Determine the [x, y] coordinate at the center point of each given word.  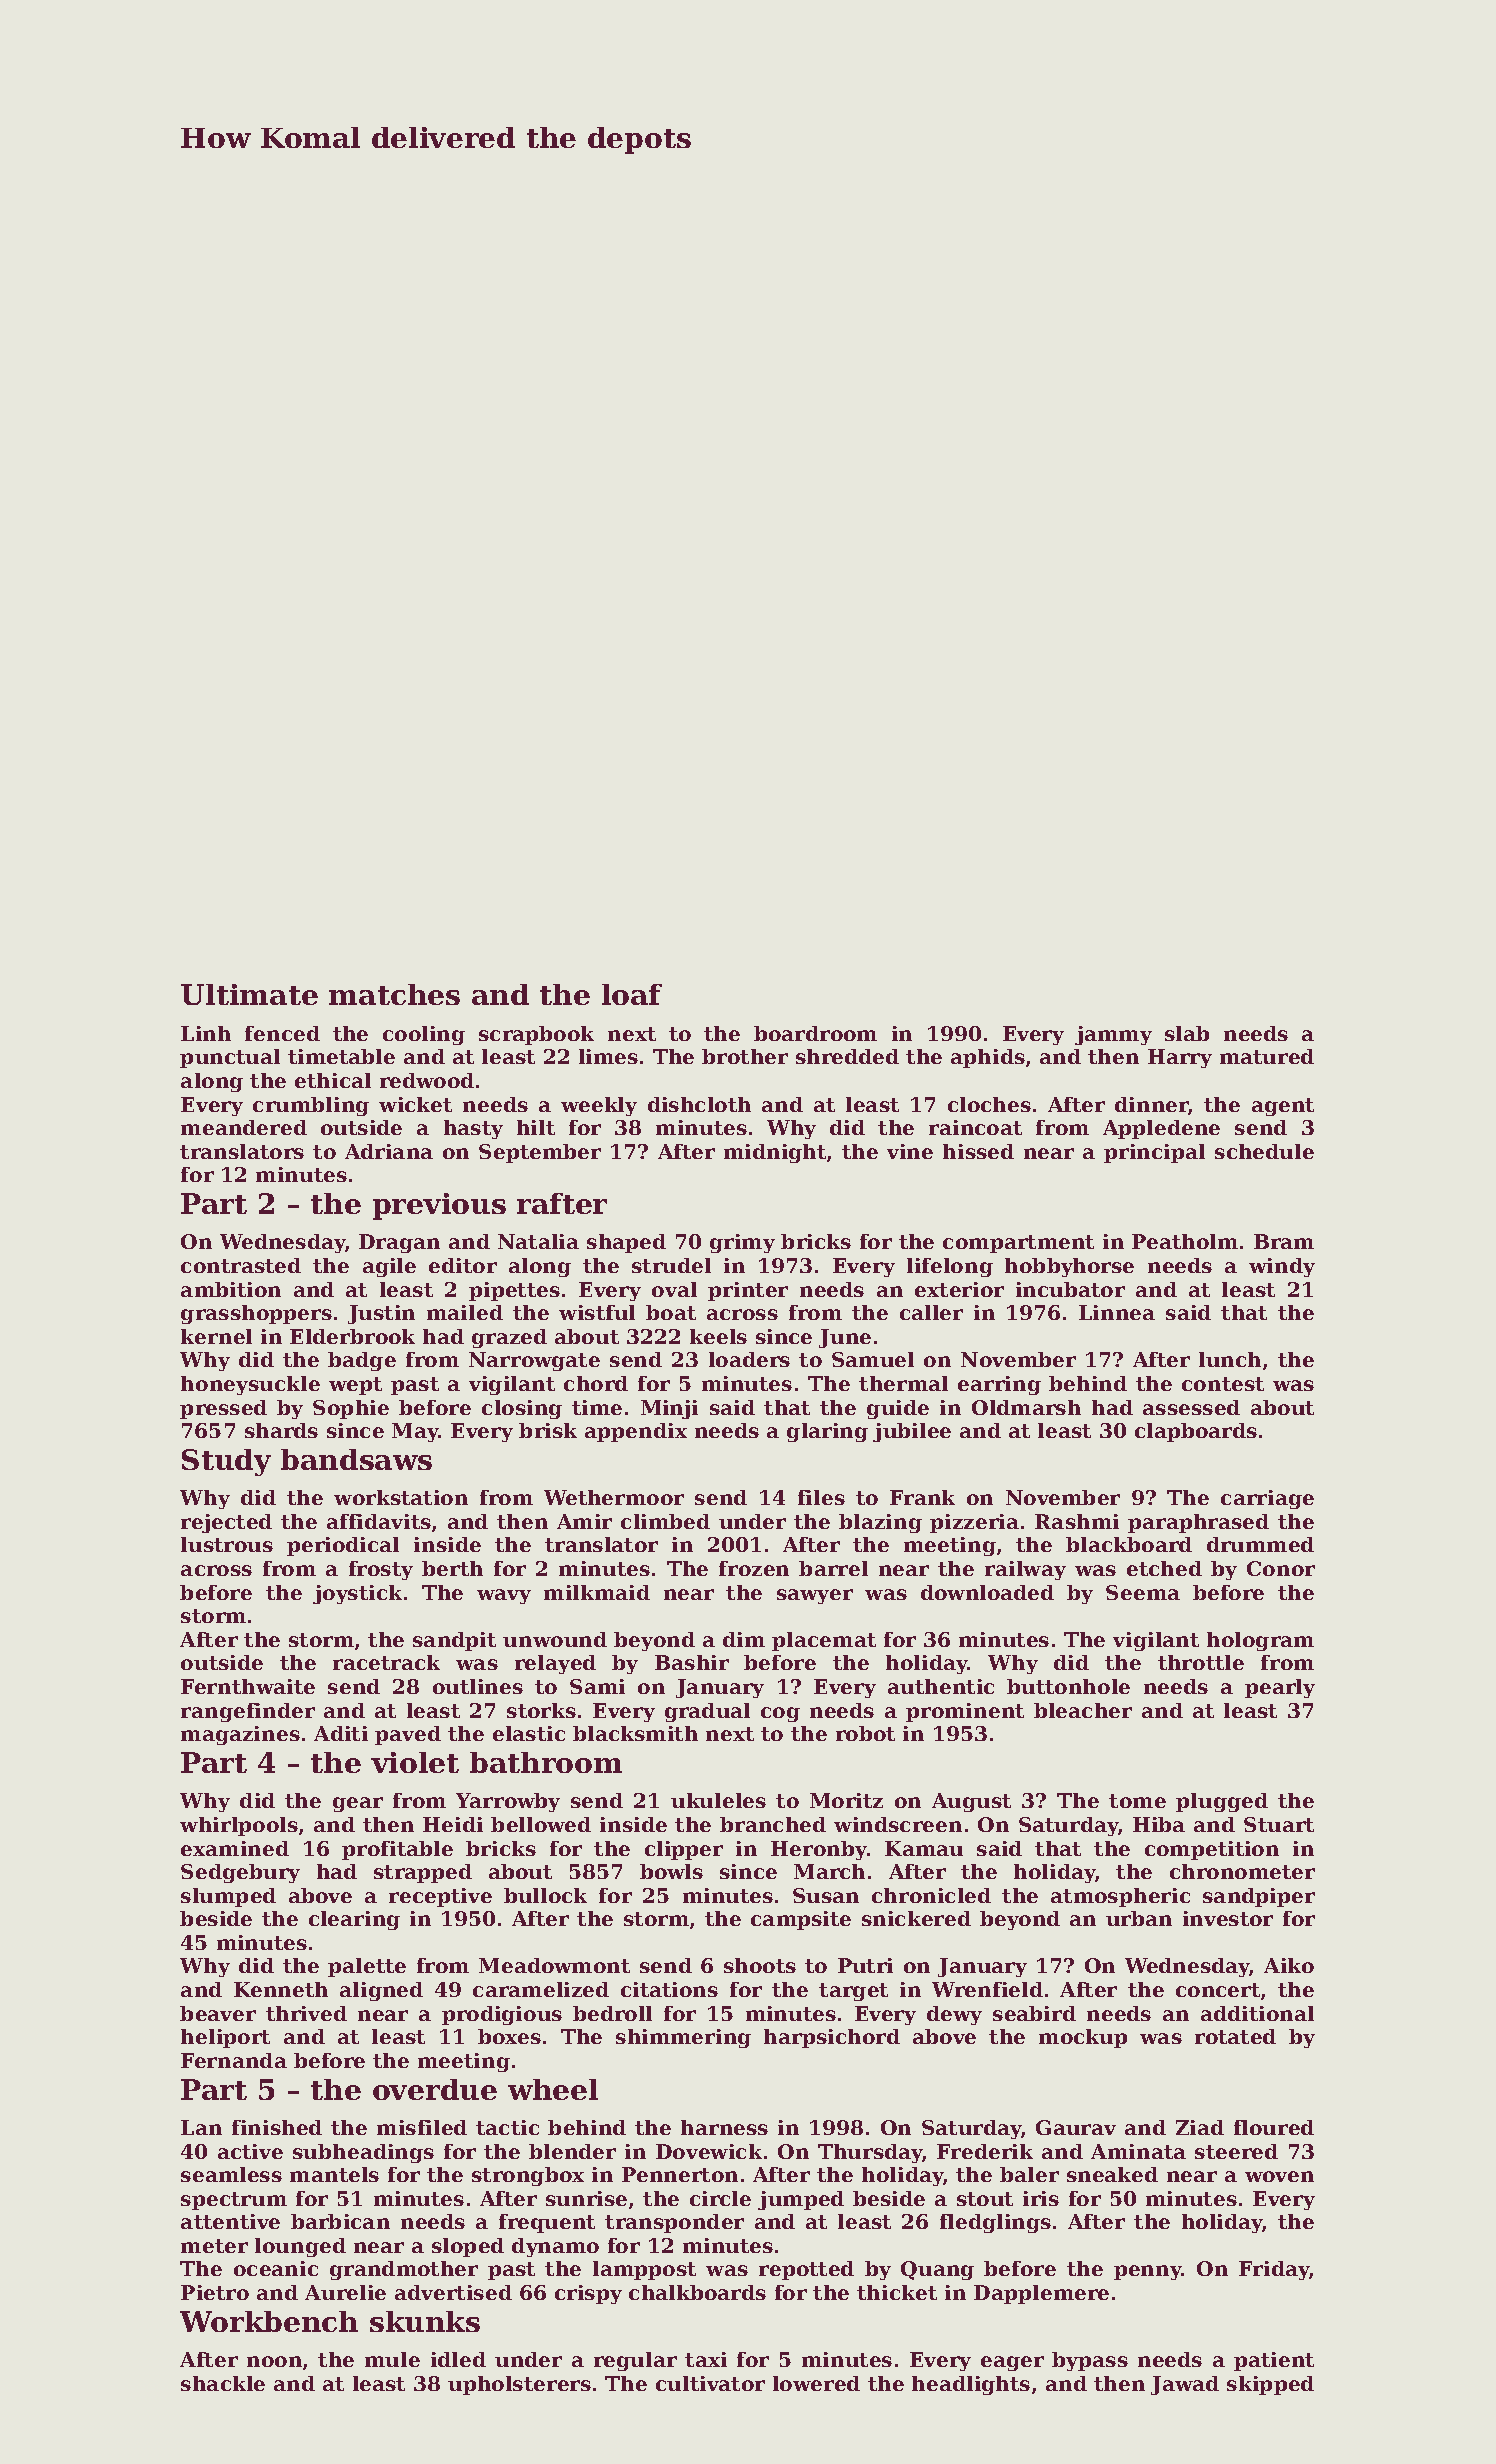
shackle [223, 2383]
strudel [671, 1265]
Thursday [870, 2153]
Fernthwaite [248, 1686]
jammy [1113, 1035]
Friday [1274, 2270]
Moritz [846, 1800]
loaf [632, 994]
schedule [1264, 1151]
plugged [1222, 1802]
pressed [223, 1409]
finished [277, 2127]
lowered [816, 2383]
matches [394, 994]
